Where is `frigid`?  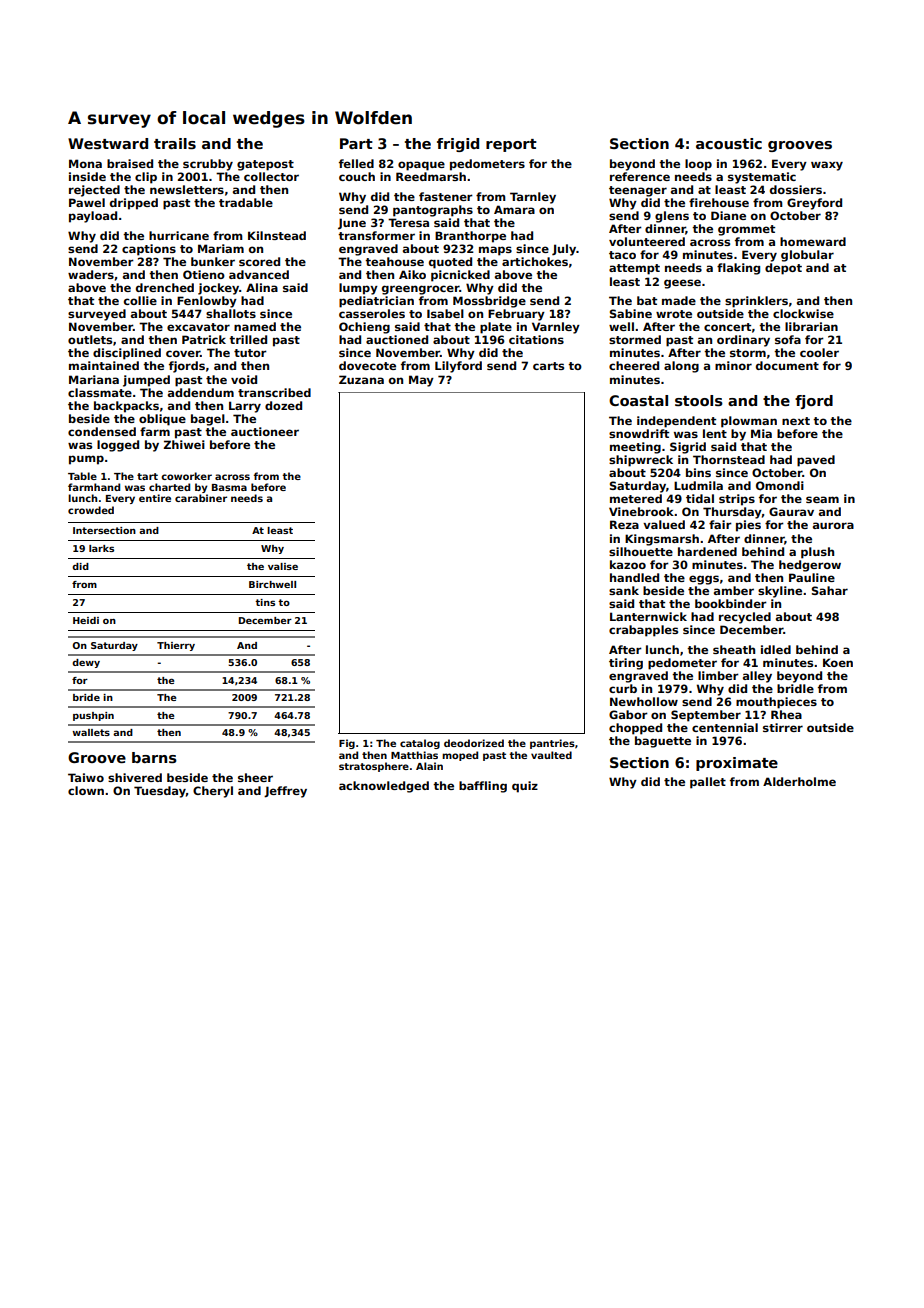
frigid is located at coordinates (458, 145).
